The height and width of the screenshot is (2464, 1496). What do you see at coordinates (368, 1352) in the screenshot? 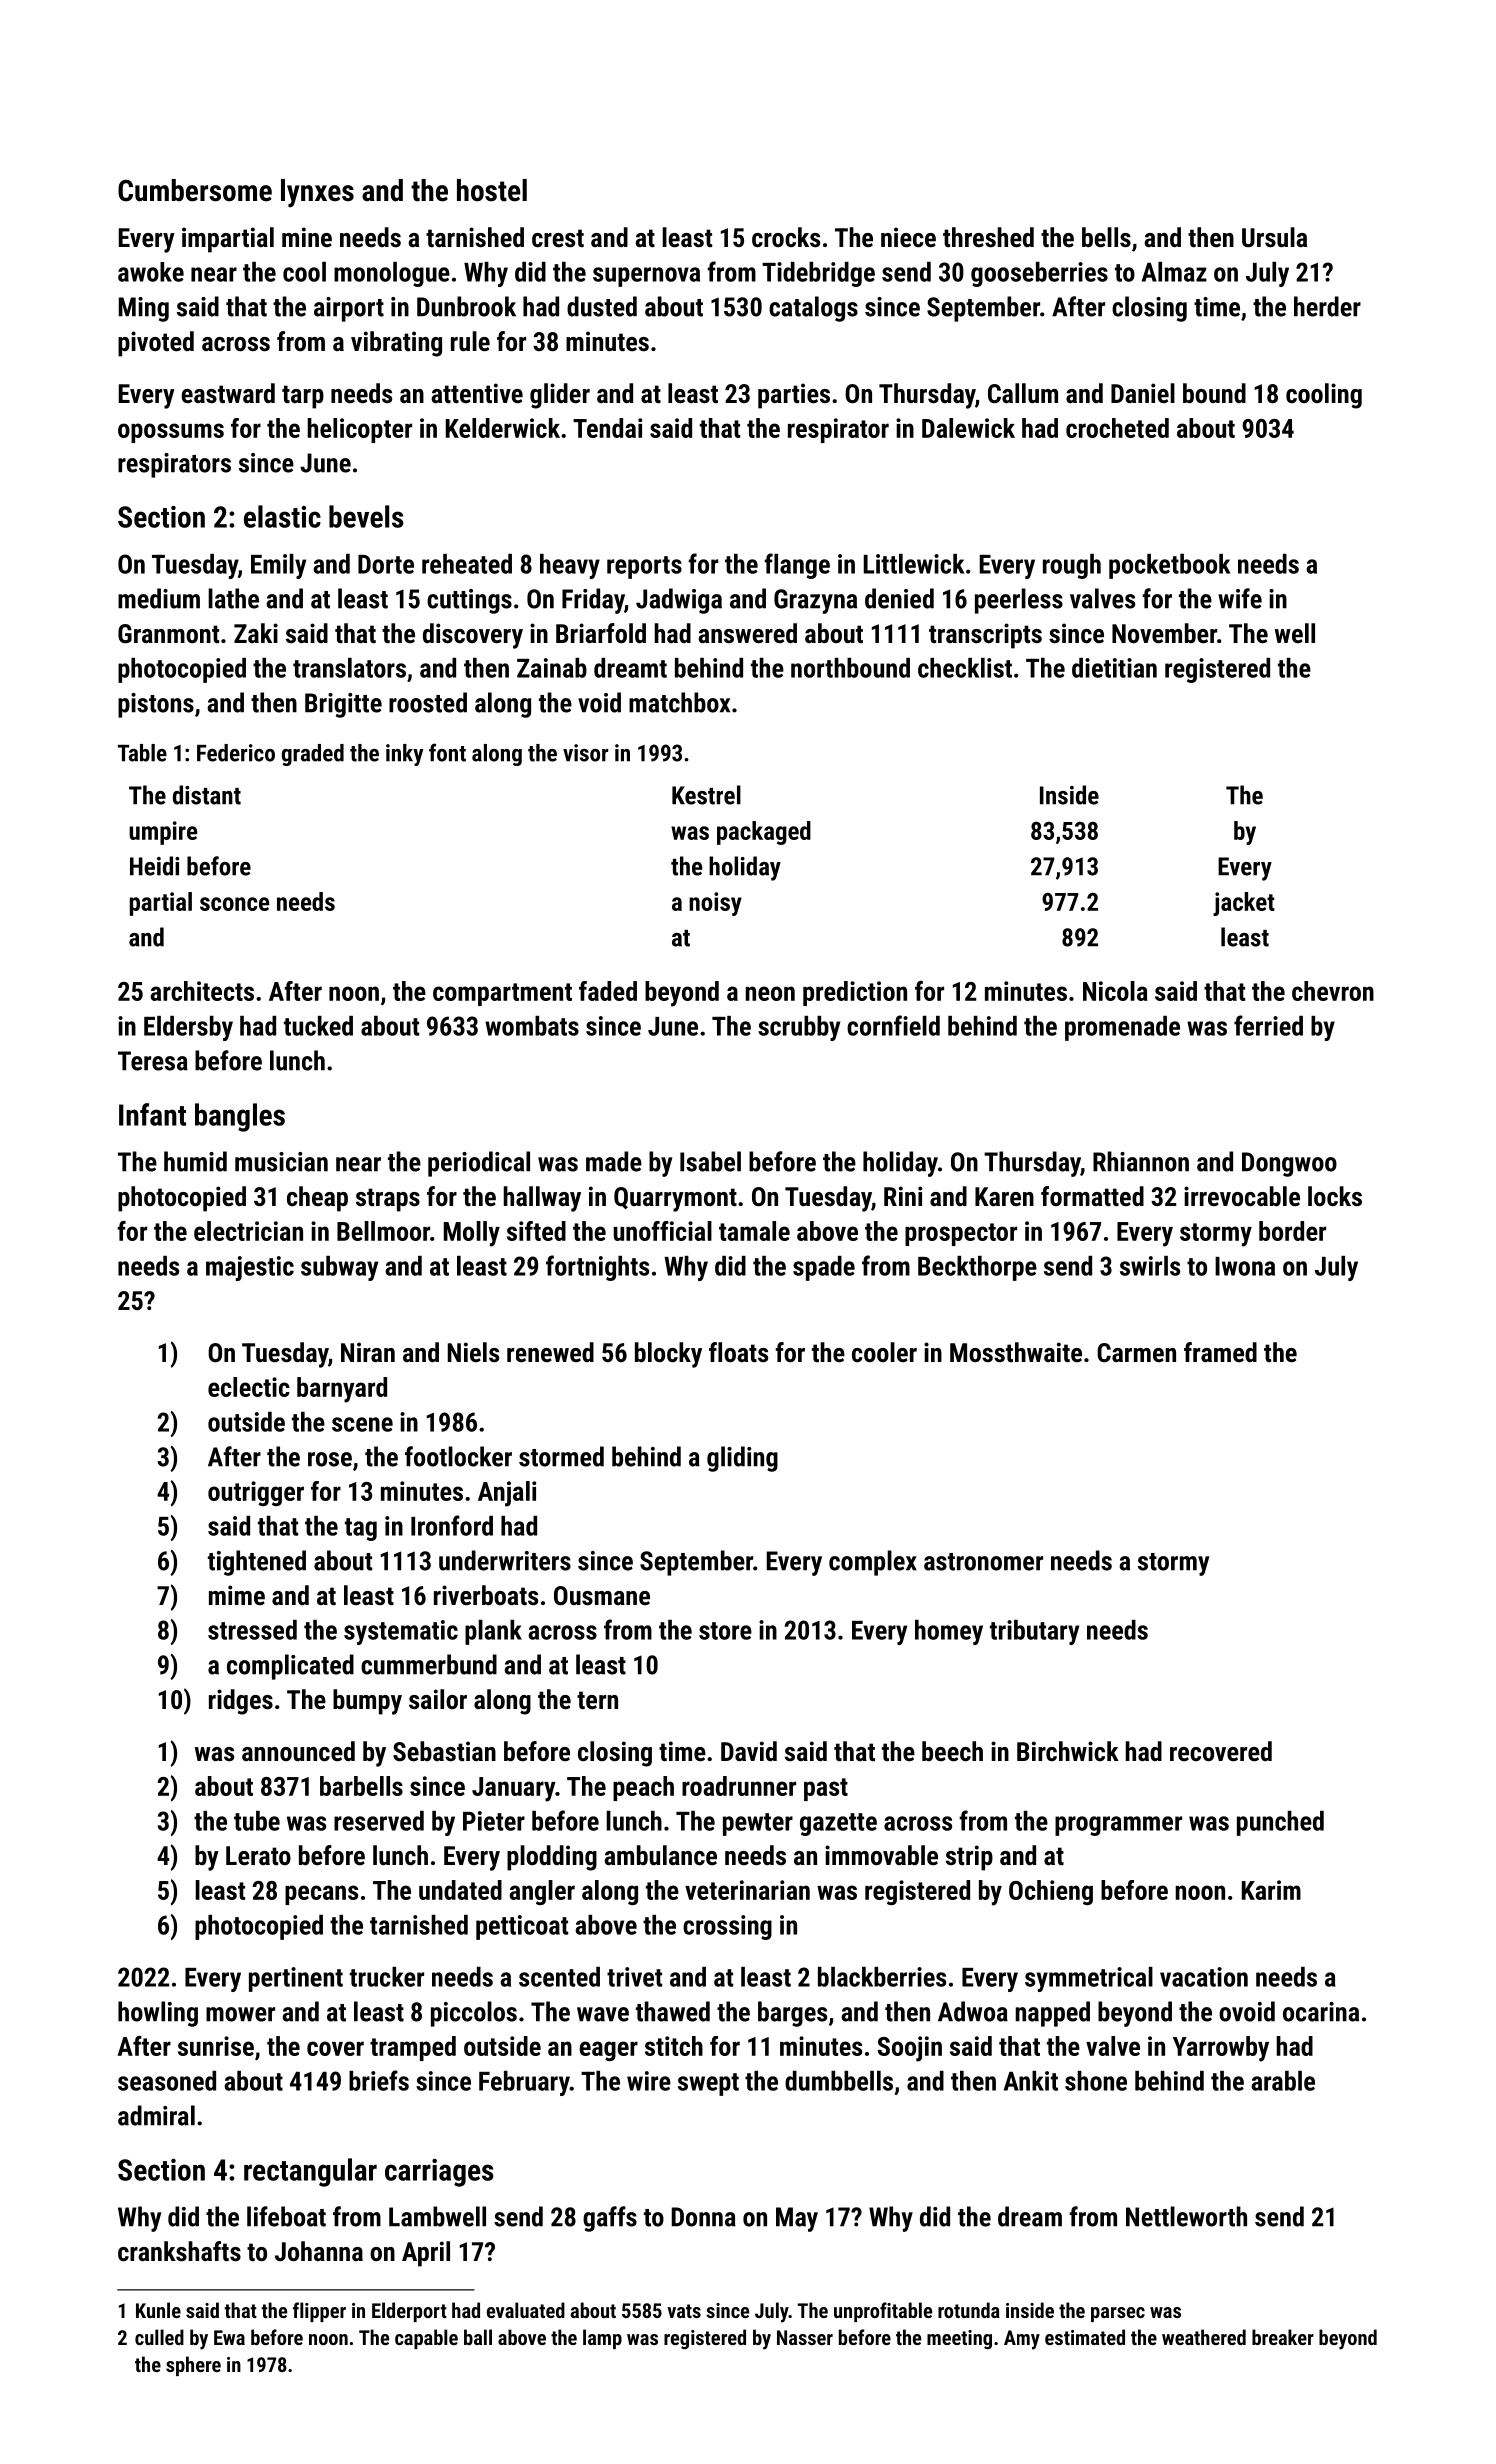
I see `Niran` at bounding box center [368, 1352].
